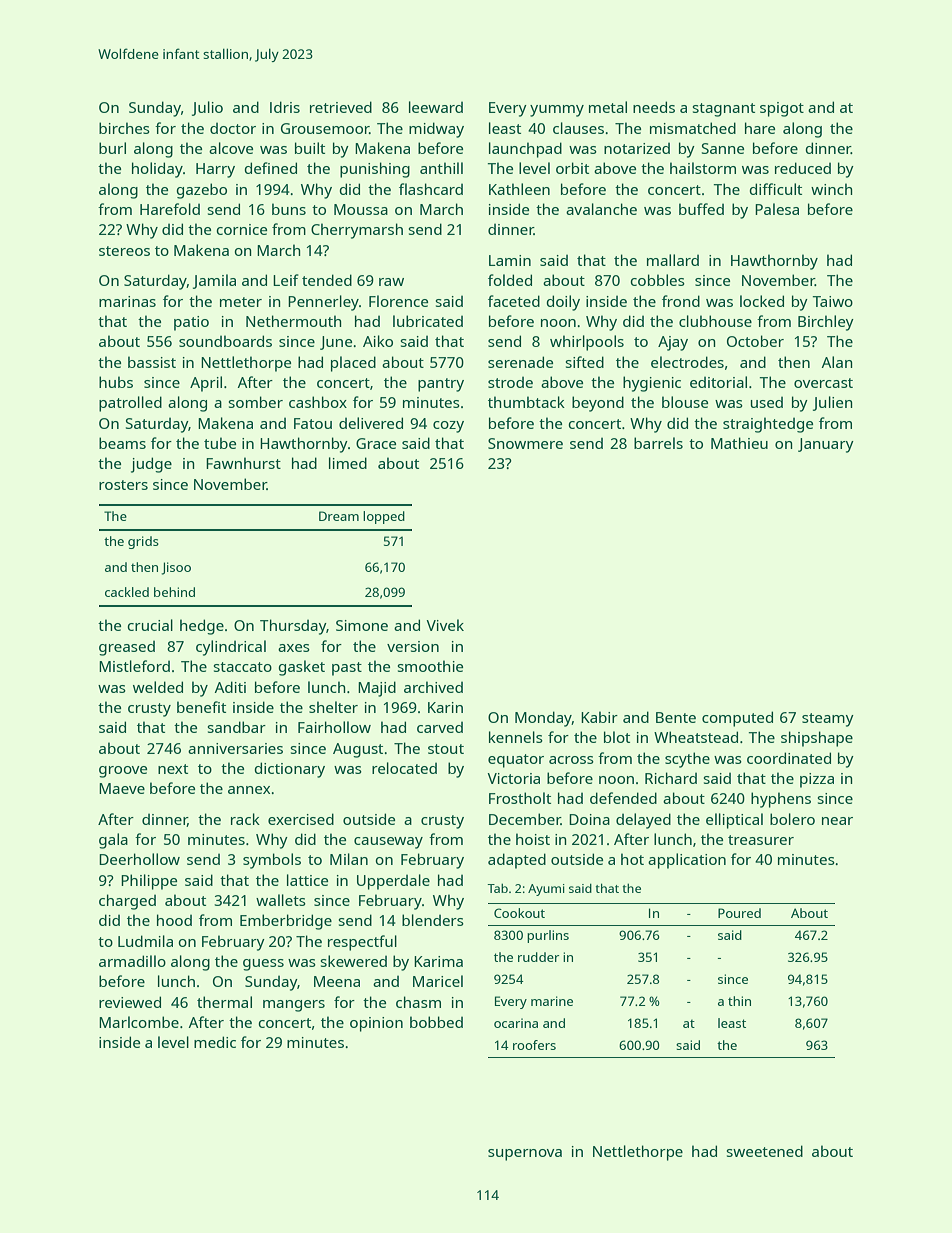  Describe the element at coordinates (224, 1002) in the screenshot. I see `thermal` at that location.
